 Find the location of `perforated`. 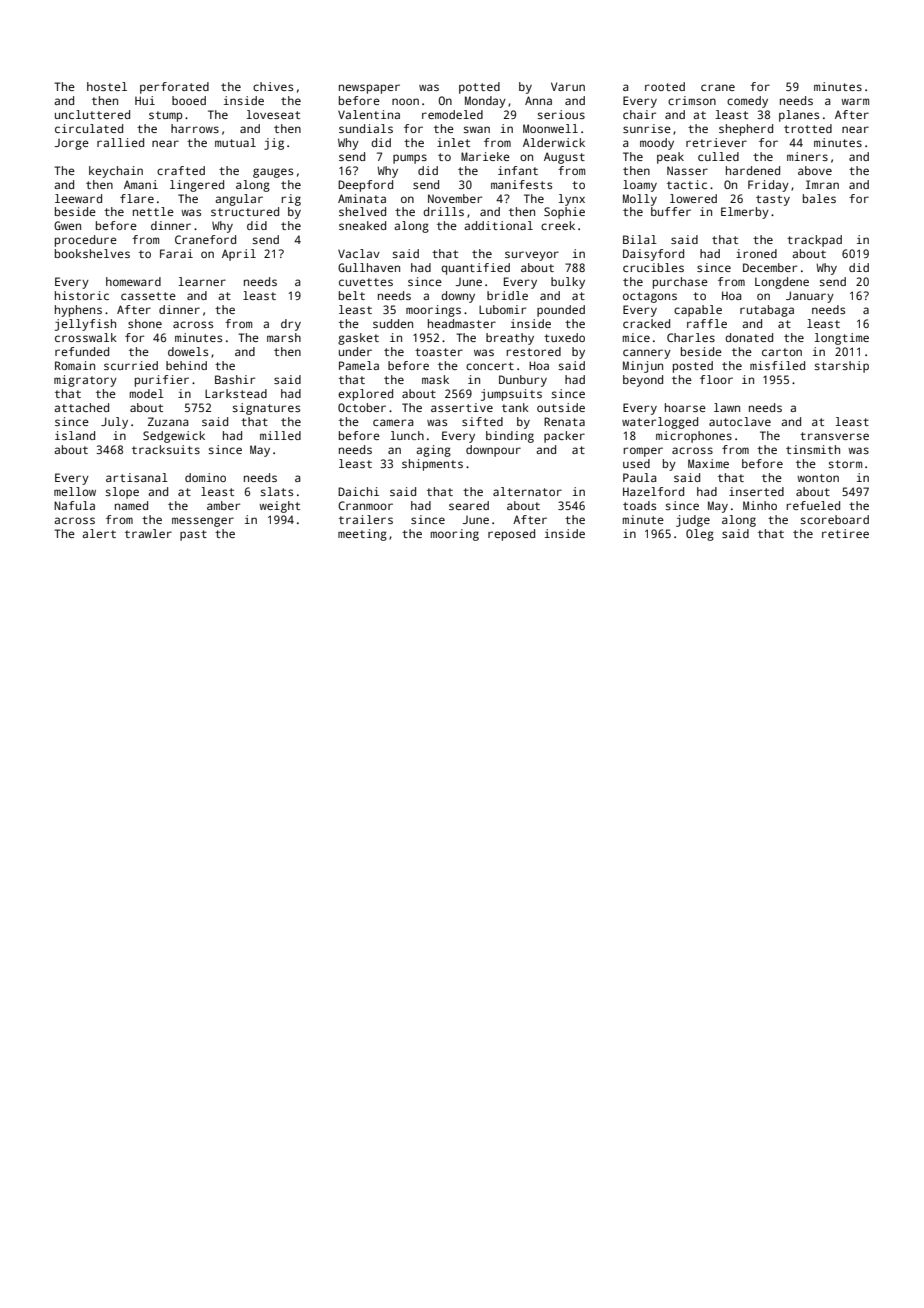

perforated is located at coordinates (174, 88).
